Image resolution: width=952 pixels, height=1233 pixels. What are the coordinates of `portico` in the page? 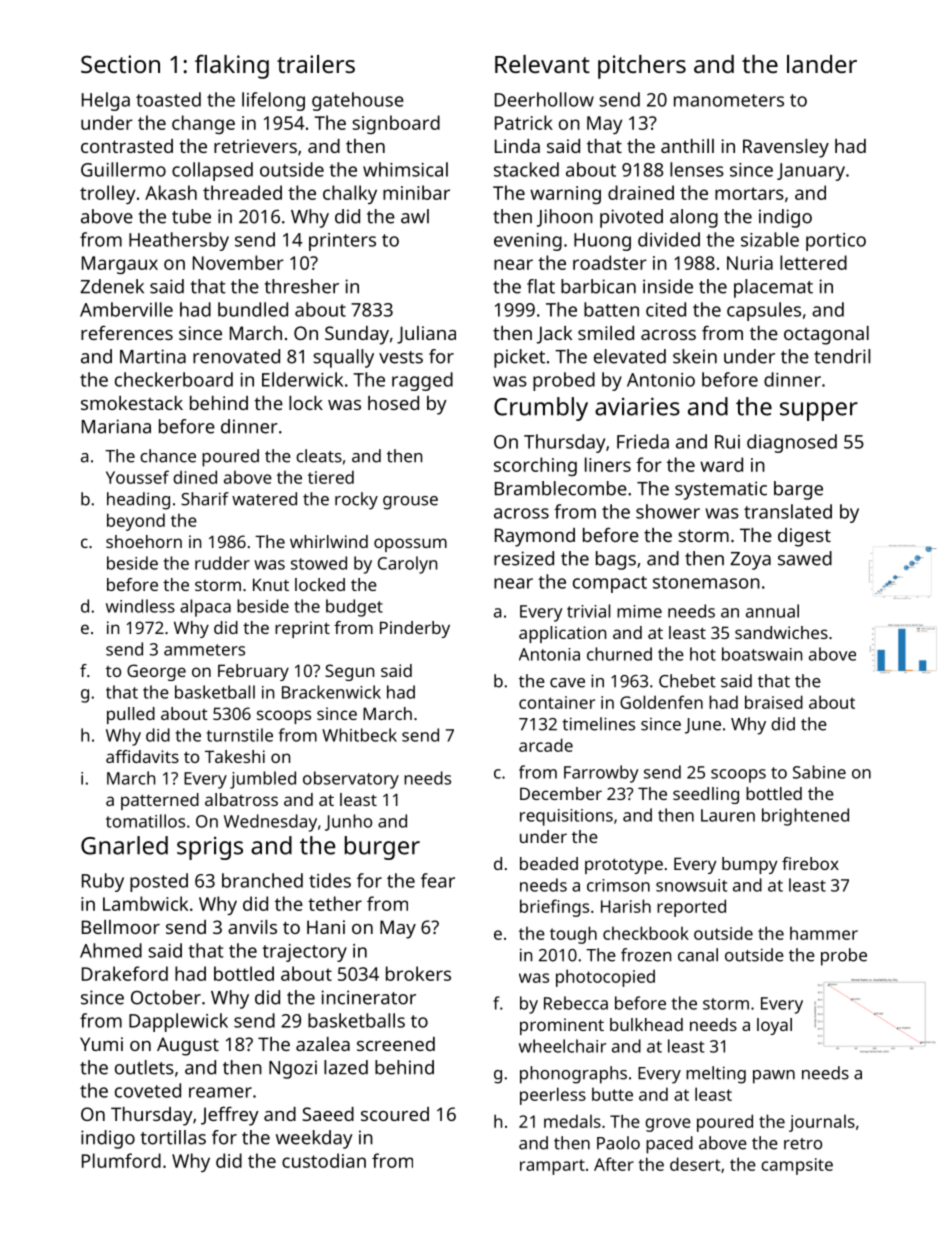 It's located at (836, 242).
